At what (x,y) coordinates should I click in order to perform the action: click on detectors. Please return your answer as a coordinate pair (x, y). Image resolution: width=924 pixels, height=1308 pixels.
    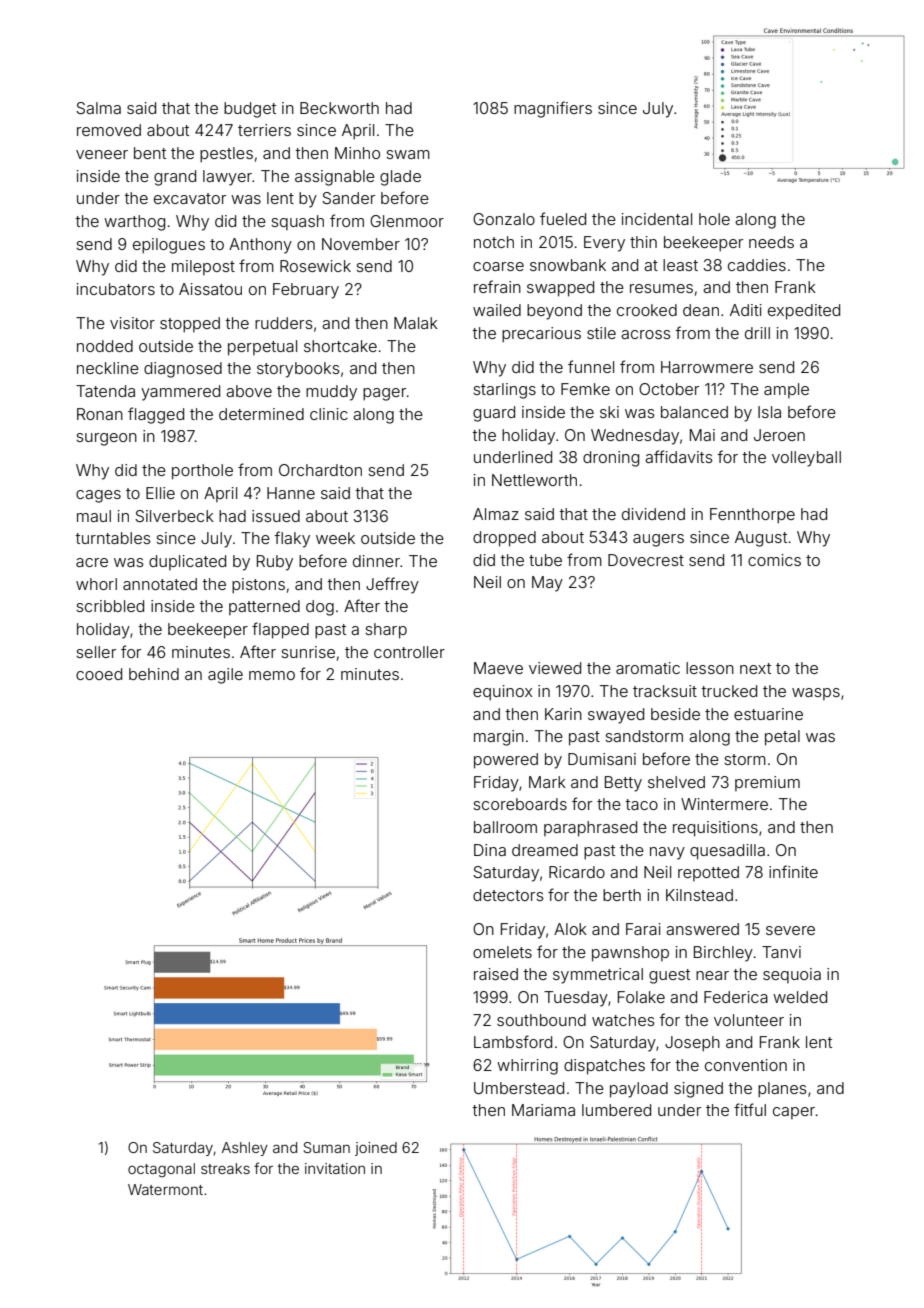
    Looking at the image, I should click on (508, 895).
